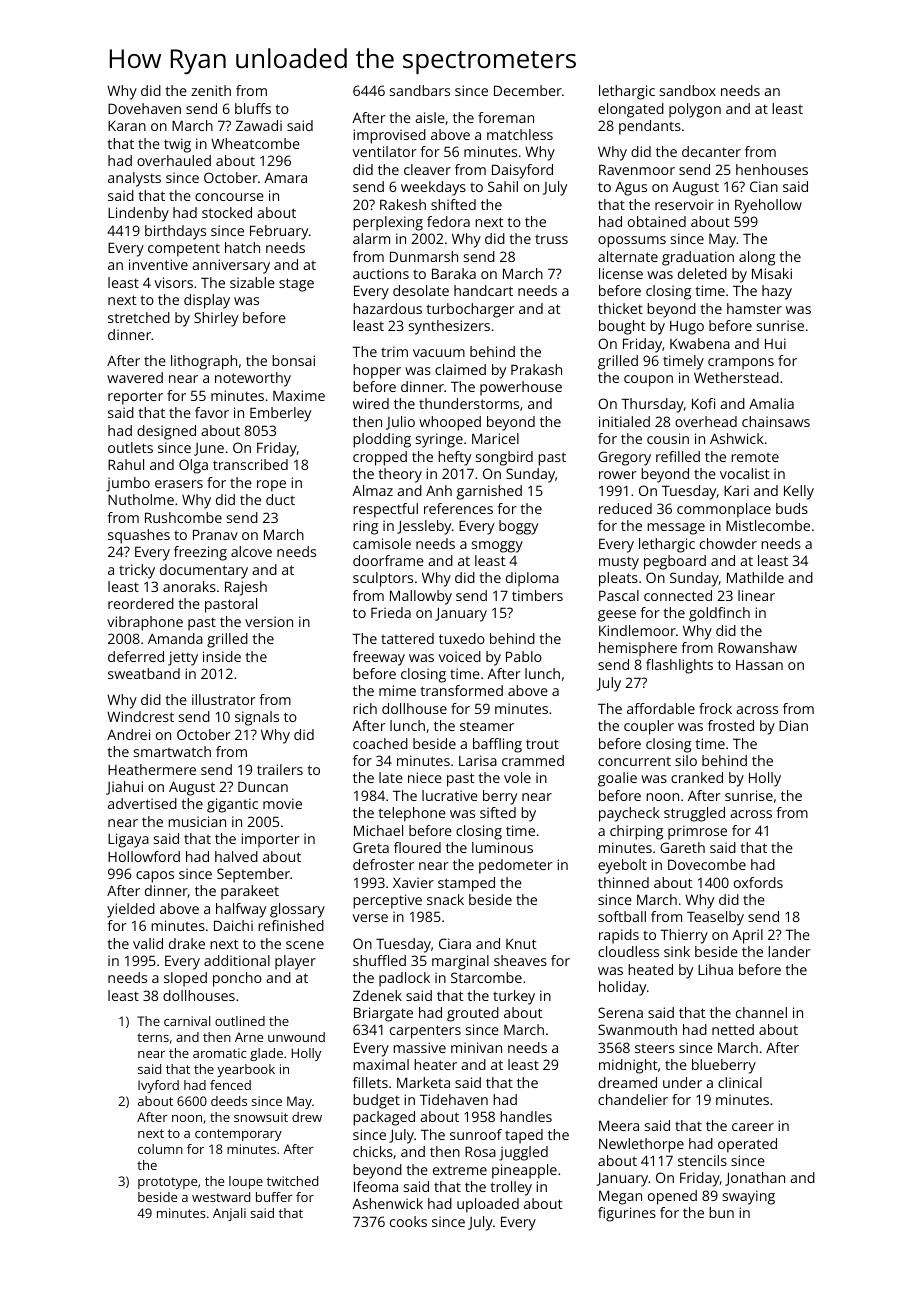 The image size is (924, 1308). What do you see at coordinates (688, 90) in the image?
I see `sandbox` at bounding box center [688, 90].
